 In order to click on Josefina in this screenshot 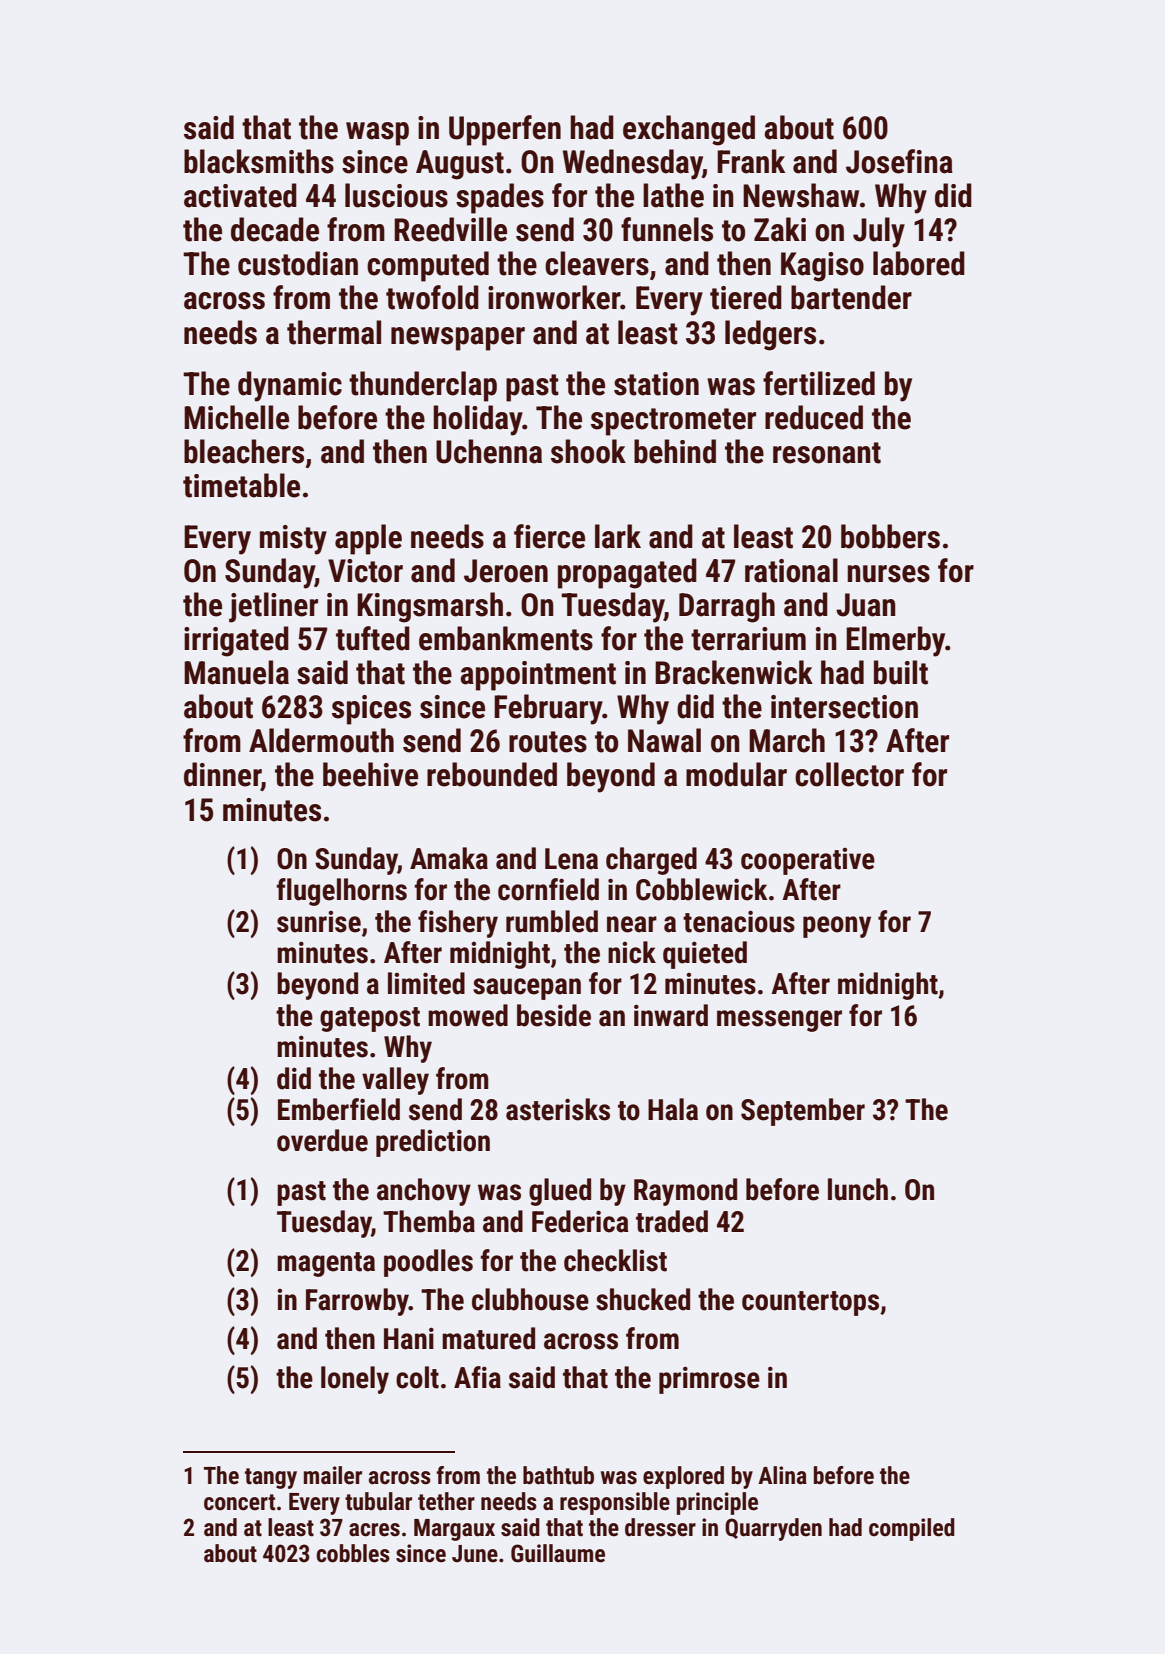, I will do `click(899, 161)`.
